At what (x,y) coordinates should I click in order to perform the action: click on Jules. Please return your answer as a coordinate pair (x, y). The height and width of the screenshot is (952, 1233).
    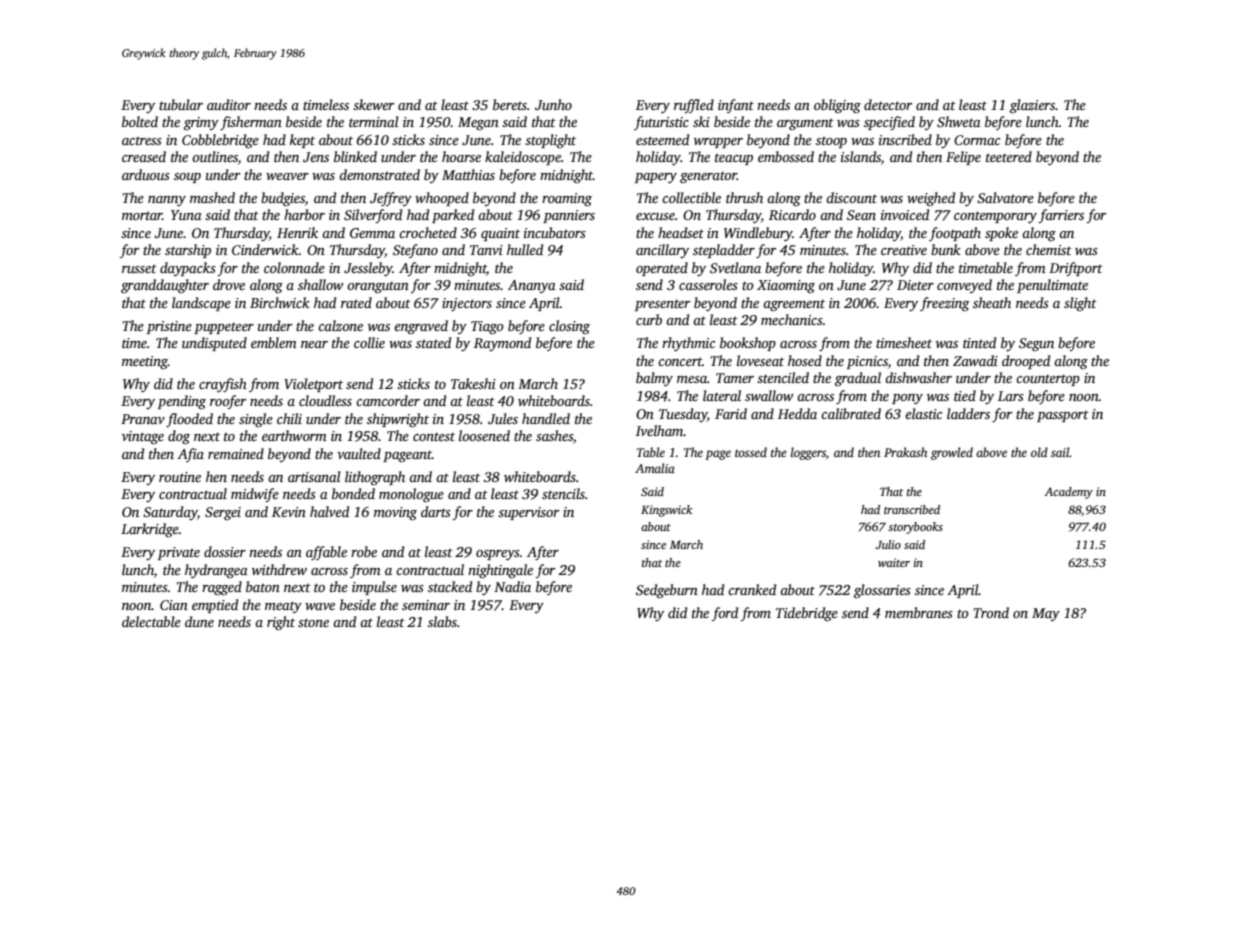
    Looking at the image, I should click on (503, 418).
